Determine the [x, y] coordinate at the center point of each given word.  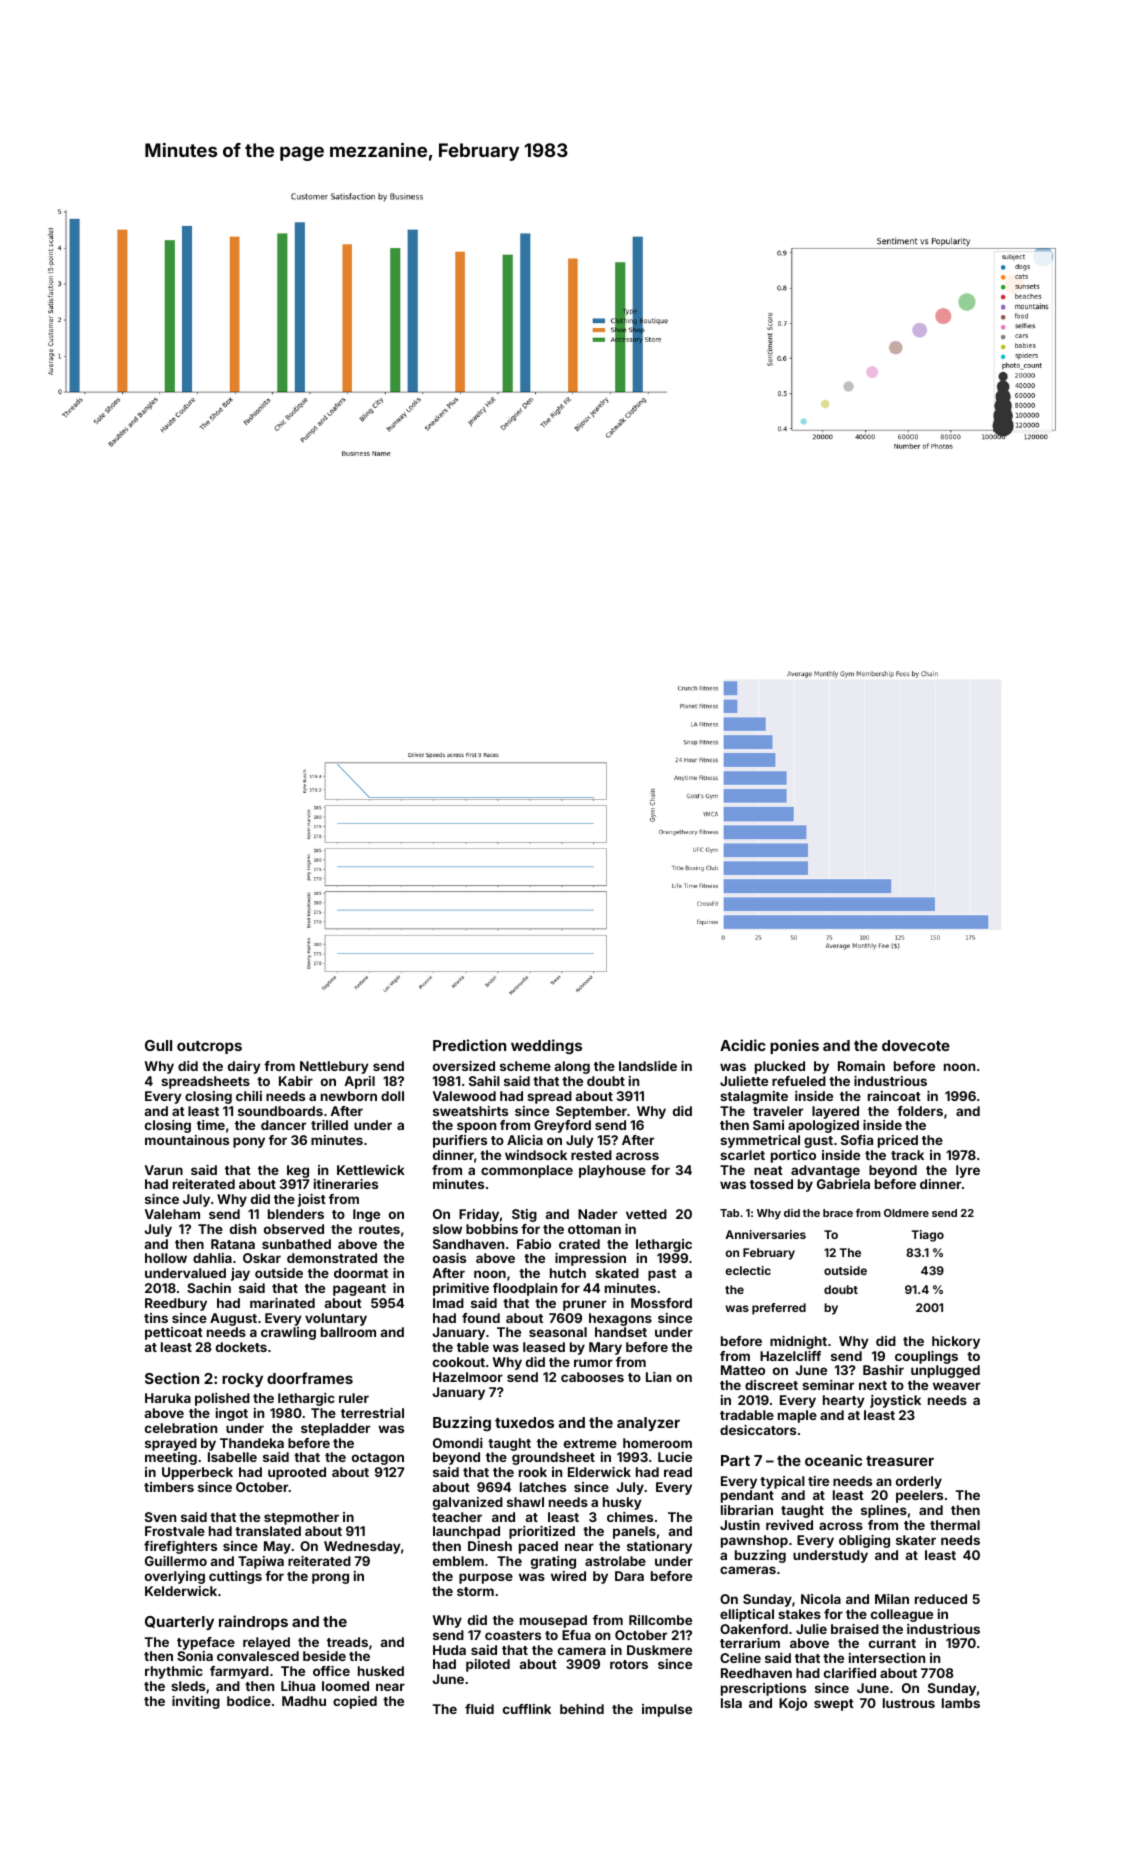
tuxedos [524, 1422]
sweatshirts [470, 1111]
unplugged [945, 1371]
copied [355, 1702]
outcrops [209, 1047]
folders [920, 1111]
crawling [288, 1333]
